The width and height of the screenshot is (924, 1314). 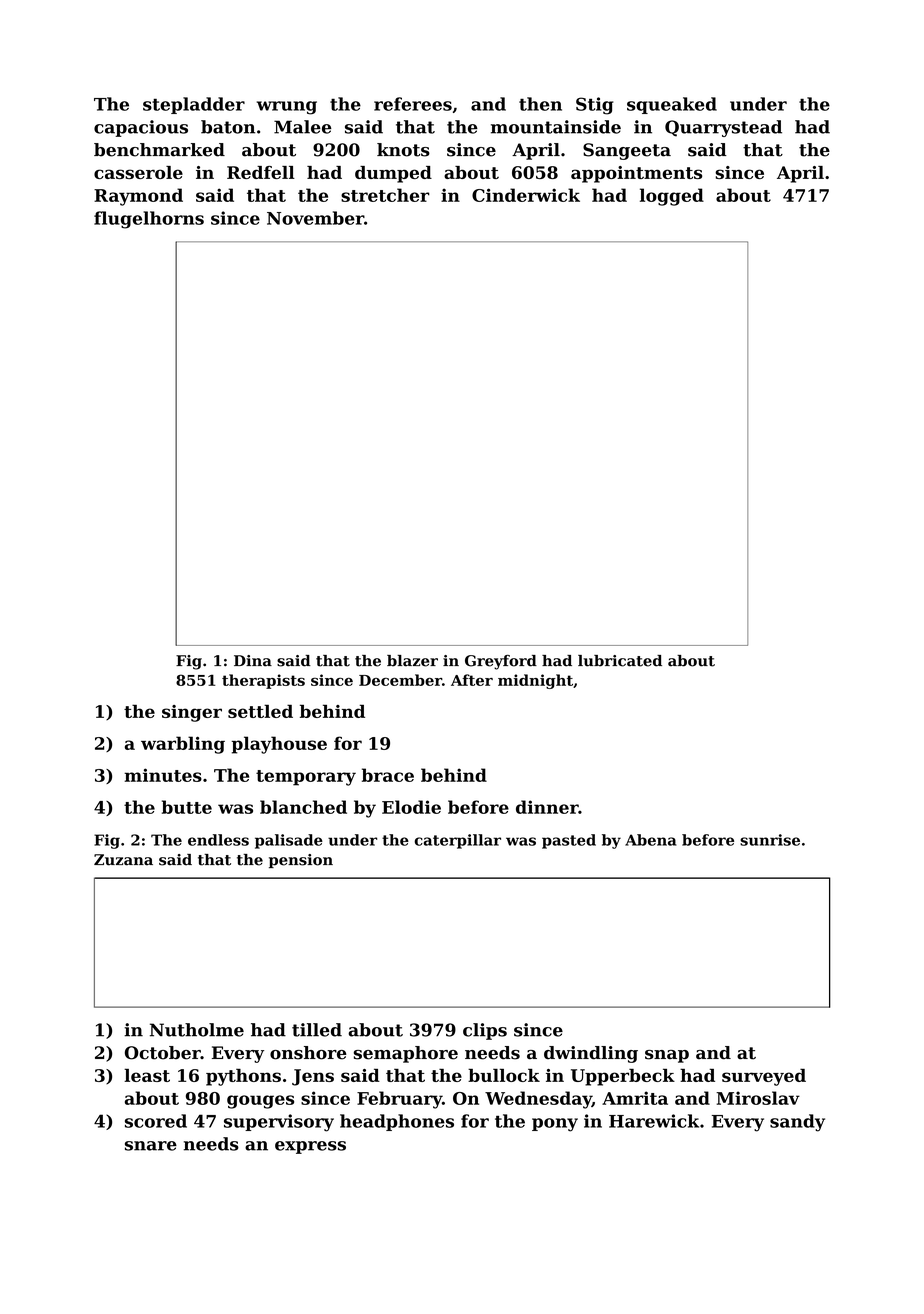 I want to click on capacious, so click(x=141, y=128).
